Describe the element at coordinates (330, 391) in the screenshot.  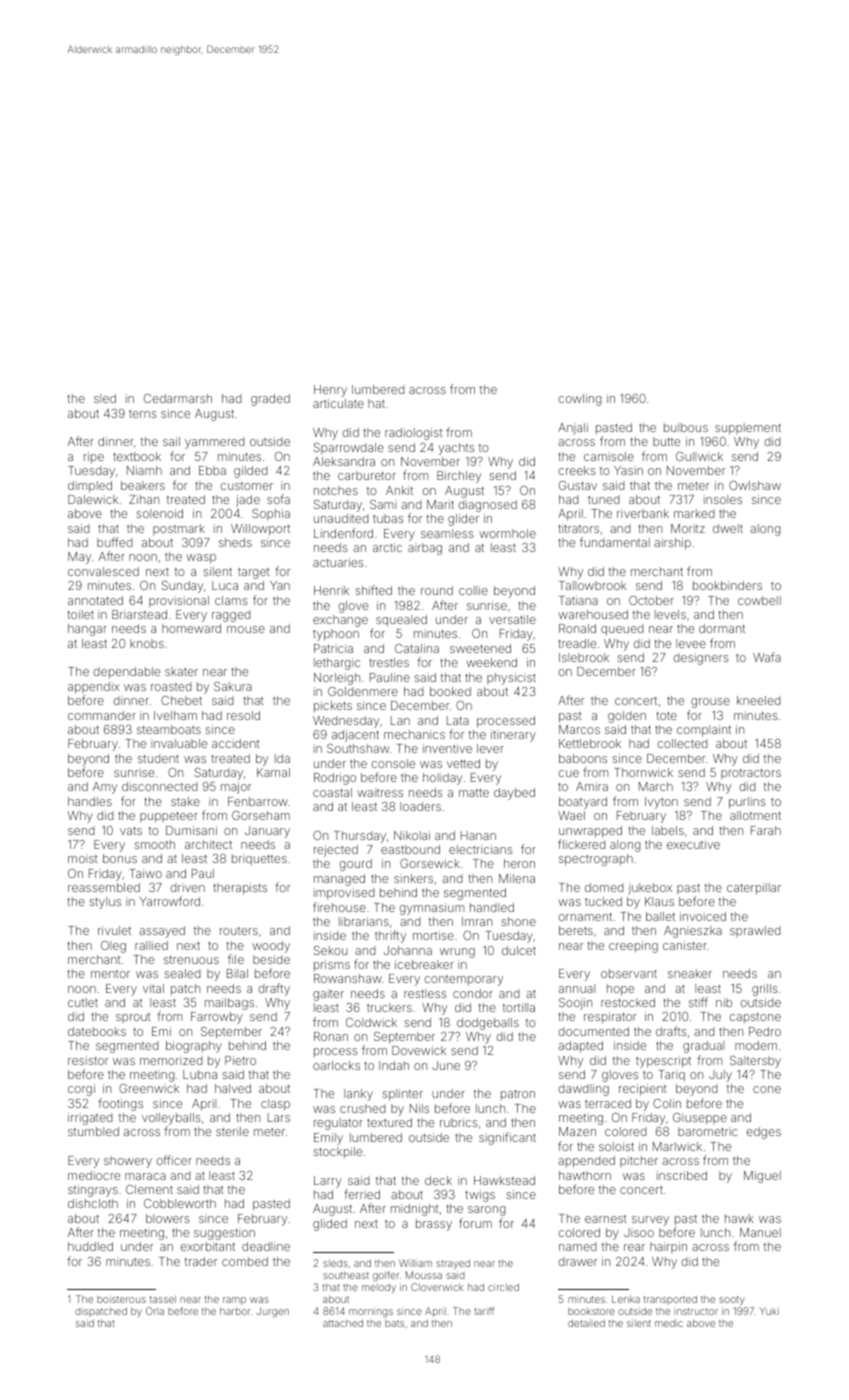
I see `Henry` at that location.
